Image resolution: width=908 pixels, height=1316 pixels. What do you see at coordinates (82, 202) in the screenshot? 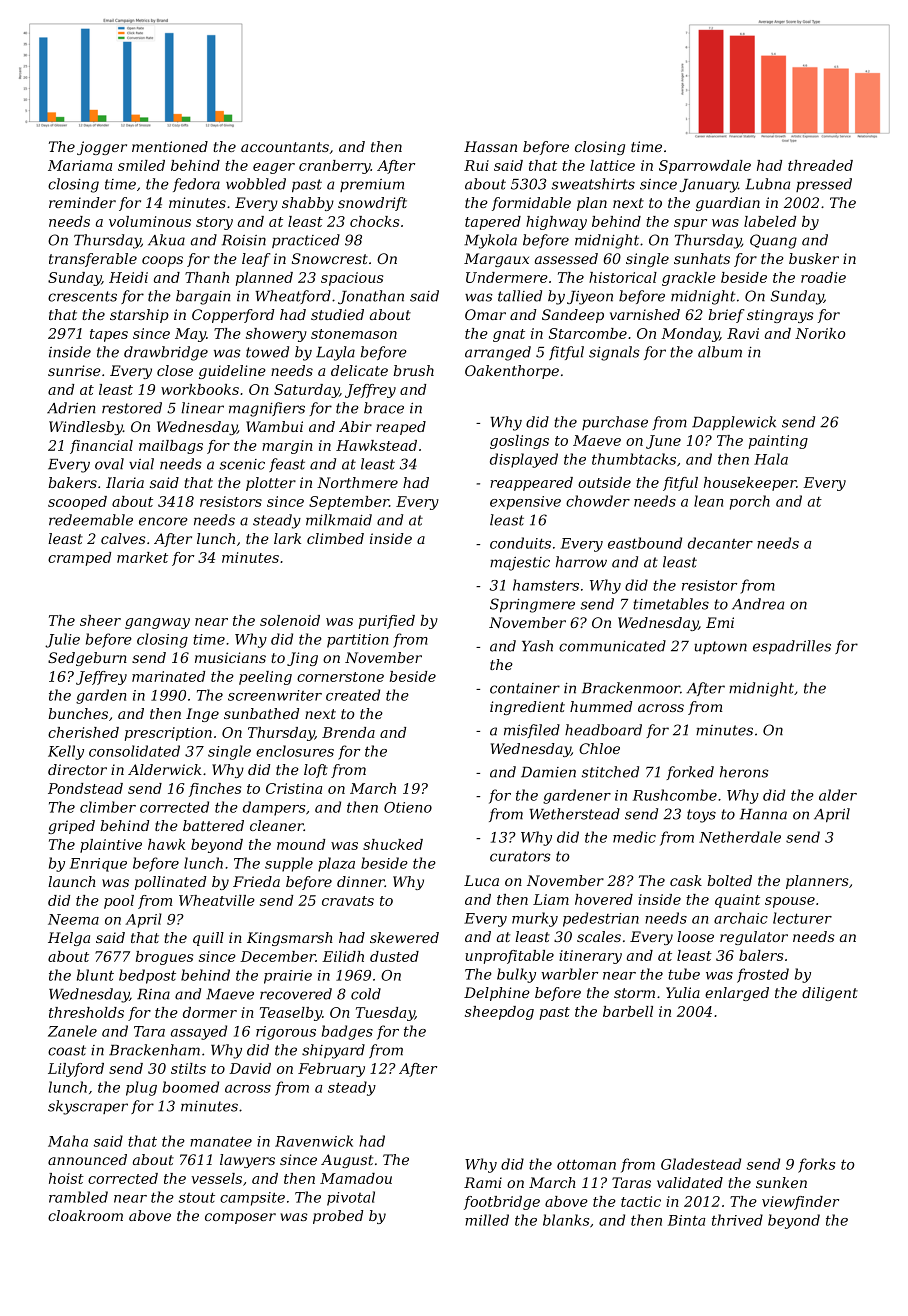
I see `reminder` at bounding box center [82, 202].
